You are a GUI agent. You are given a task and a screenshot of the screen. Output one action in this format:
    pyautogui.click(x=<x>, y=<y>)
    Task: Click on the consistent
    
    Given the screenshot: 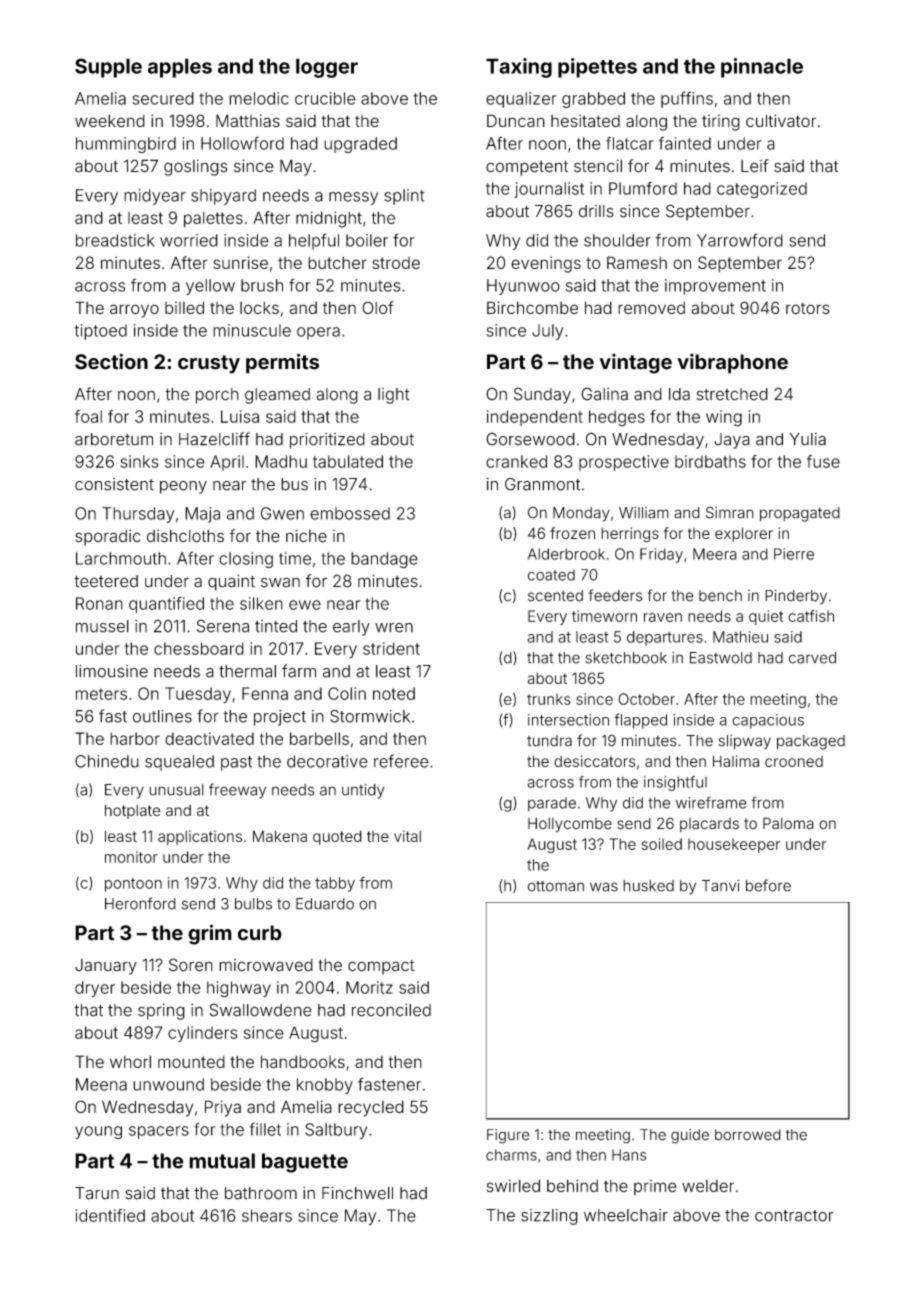 What is the action you would take?
    pyautogui.click(x=114, y=484)
